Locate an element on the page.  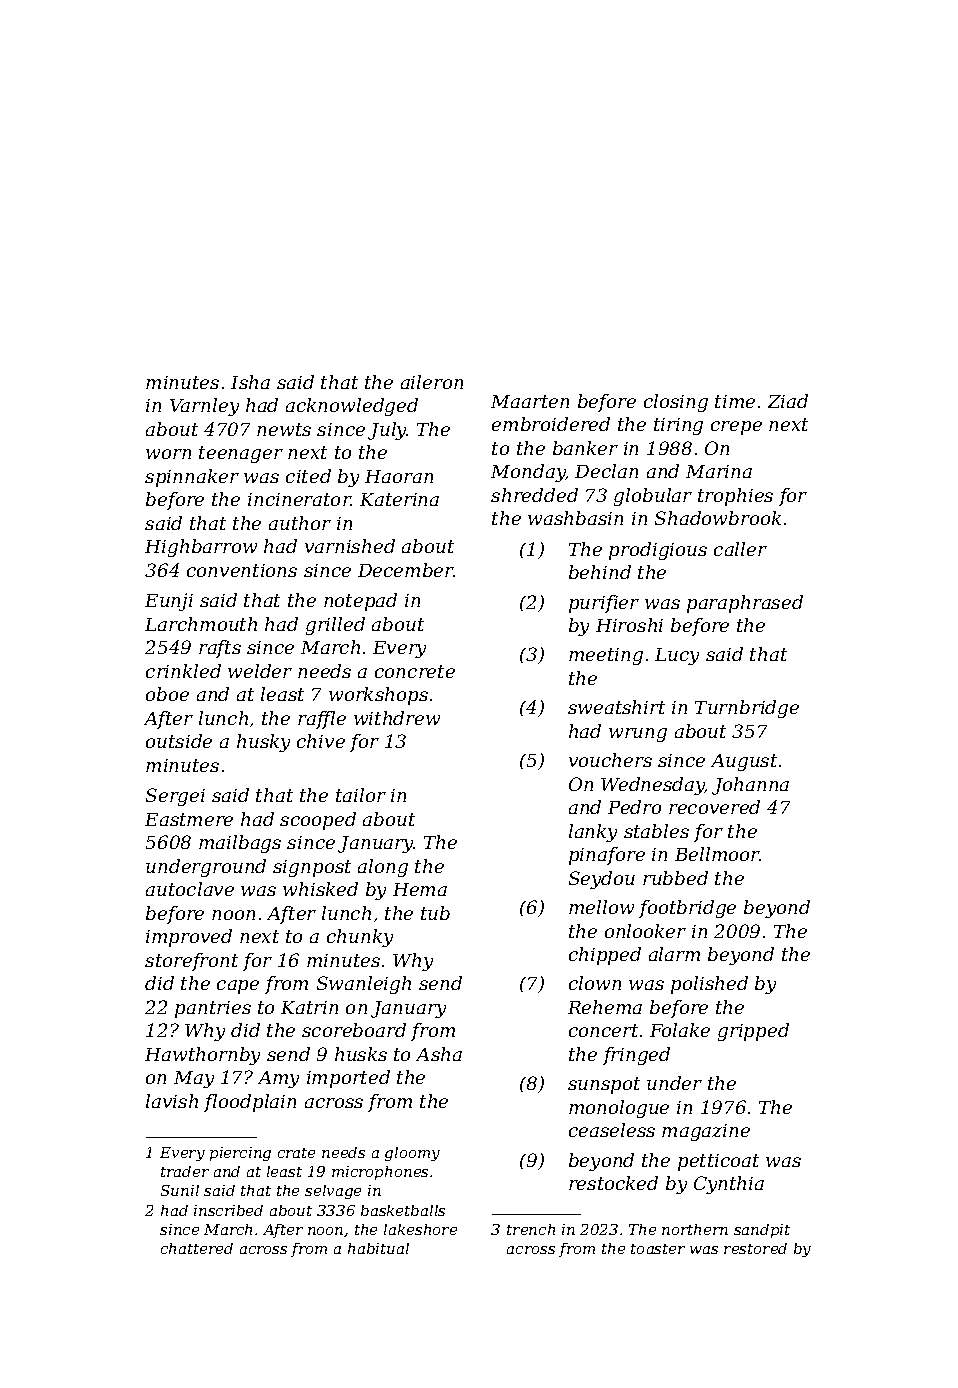
worn is located at coordinates (168, 454).
